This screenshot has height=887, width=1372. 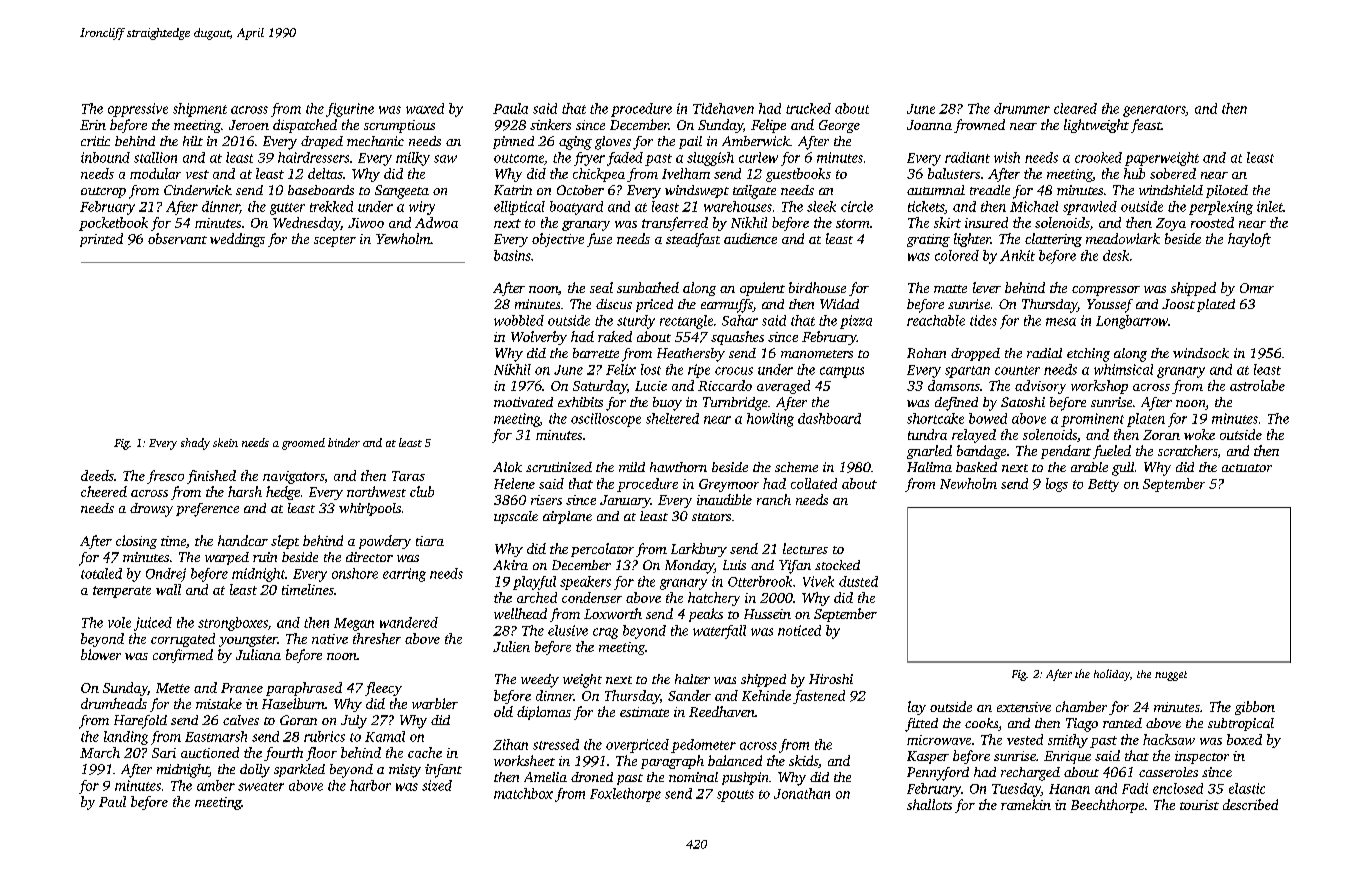 I want to click on sluggish, so click(x=710, y=159).
